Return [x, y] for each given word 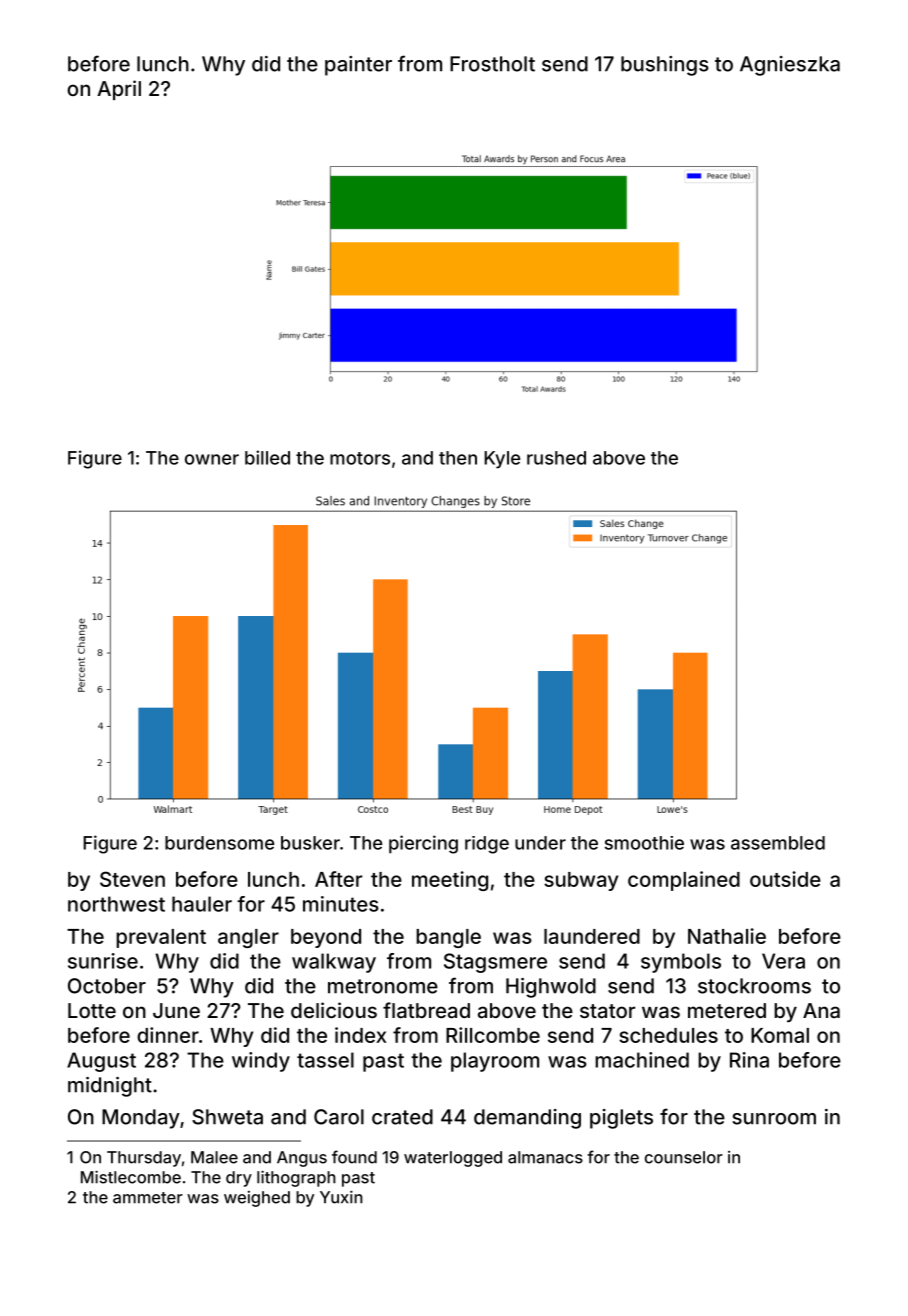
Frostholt [492, 64]
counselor [684, 1157]
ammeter [148, 1198]
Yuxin [341, 1197]
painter [358, 66]
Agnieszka [790, 66]
